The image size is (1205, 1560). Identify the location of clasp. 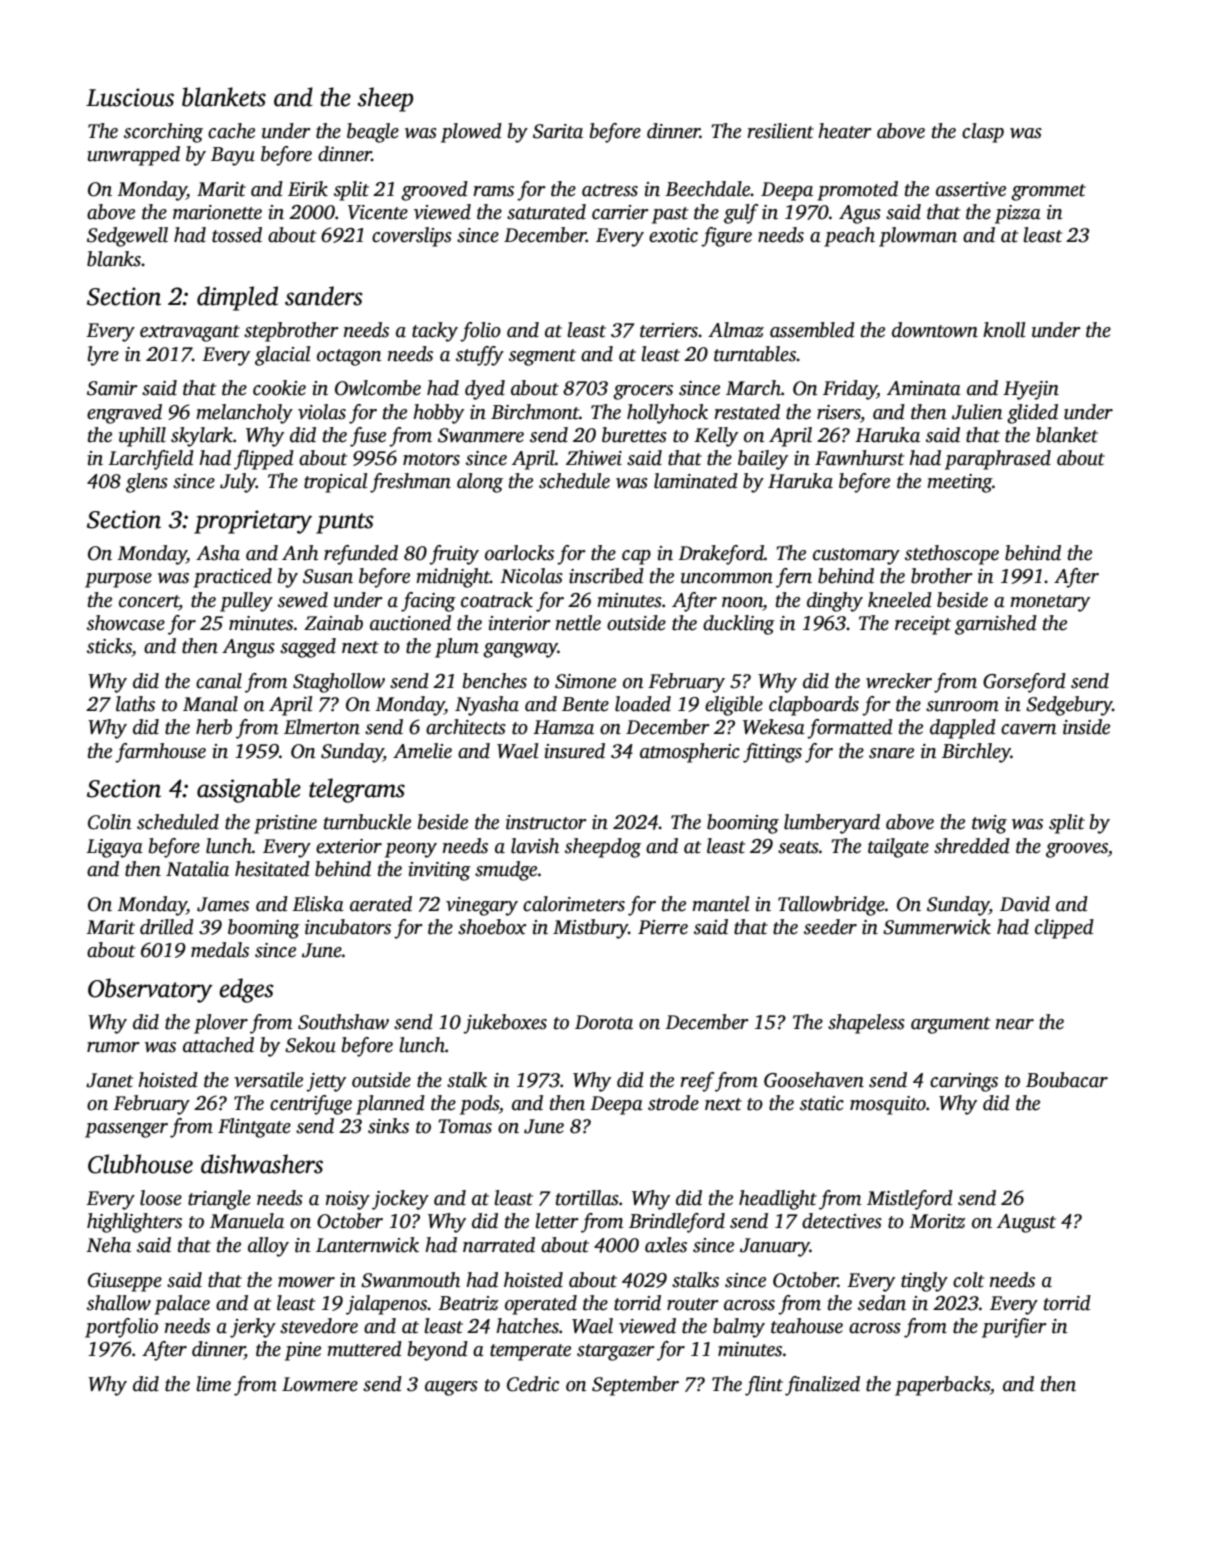
(983, 133).
